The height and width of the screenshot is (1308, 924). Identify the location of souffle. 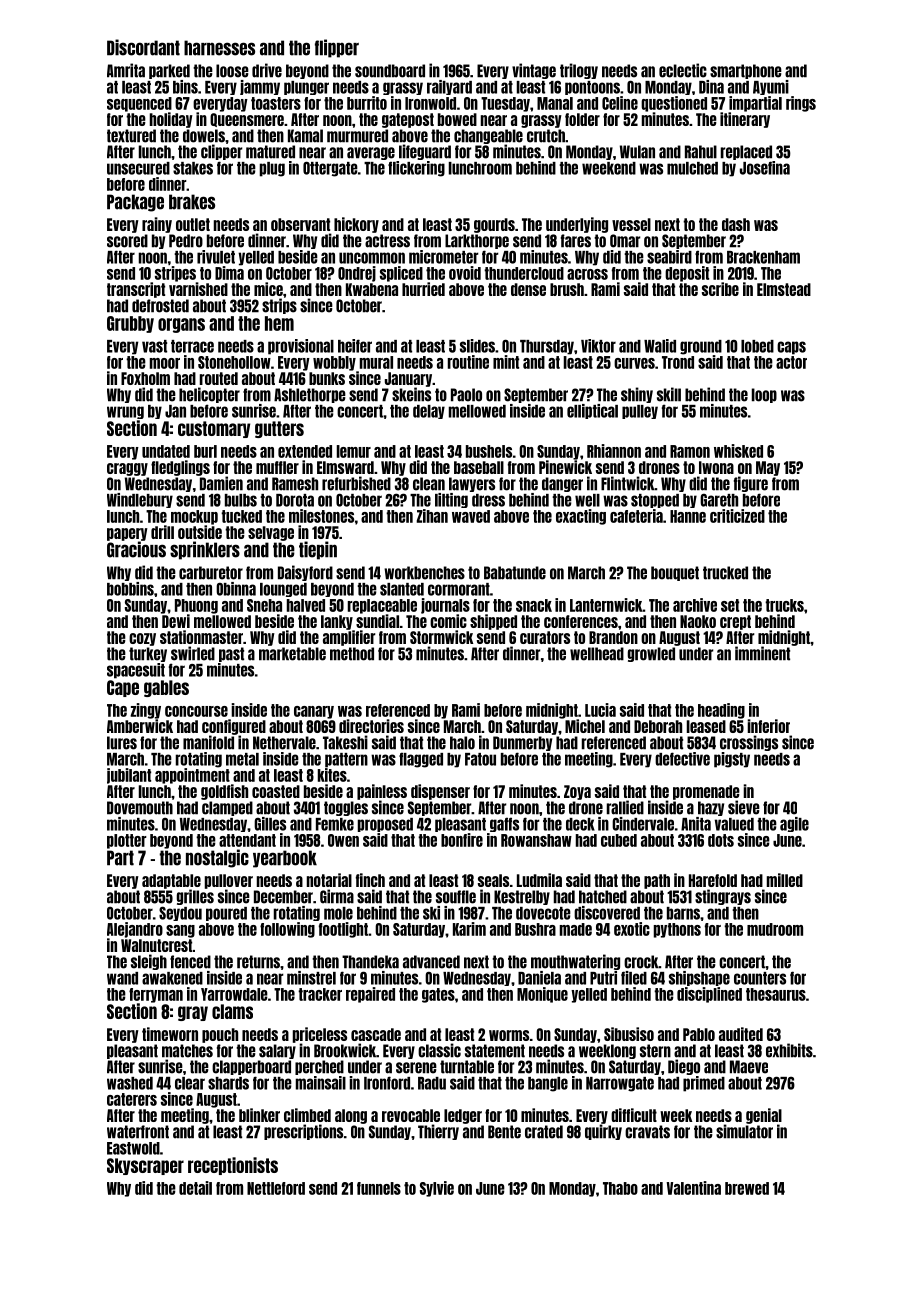
(456, 897).
